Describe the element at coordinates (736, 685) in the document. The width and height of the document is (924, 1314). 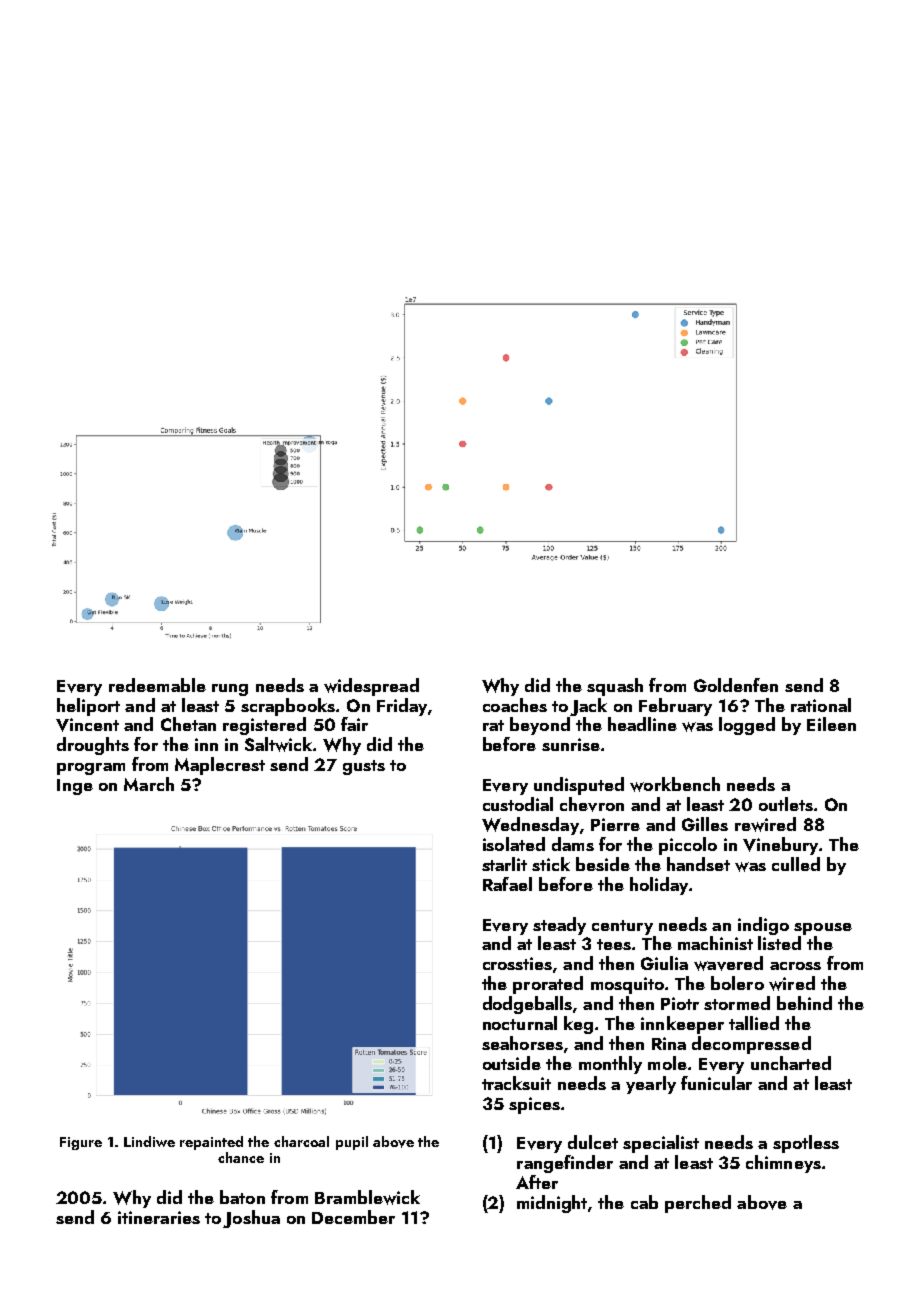
I see `Goldenfen` at that location.
